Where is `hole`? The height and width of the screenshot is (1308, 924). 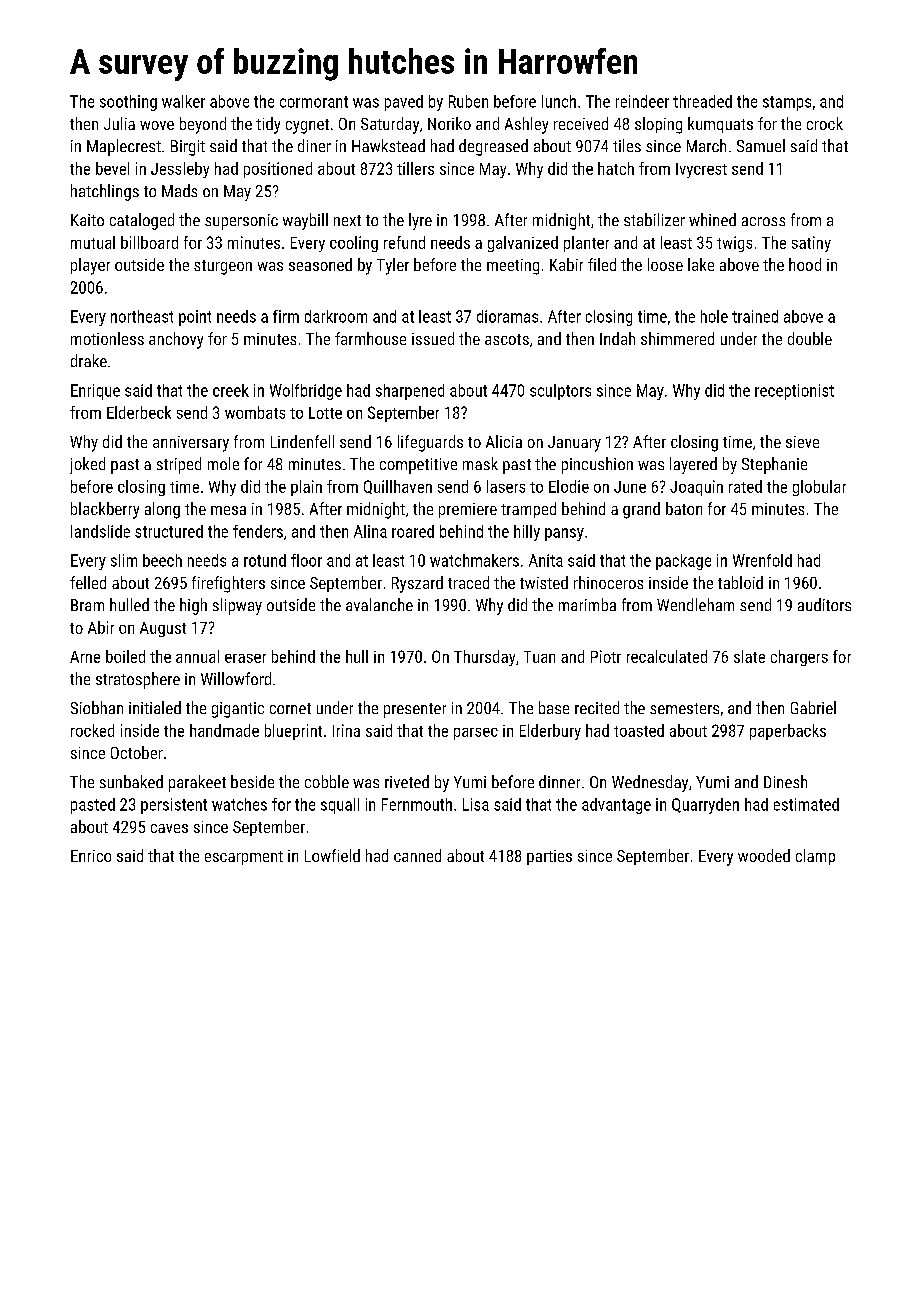 hole is located at coordinates (714, 316).
